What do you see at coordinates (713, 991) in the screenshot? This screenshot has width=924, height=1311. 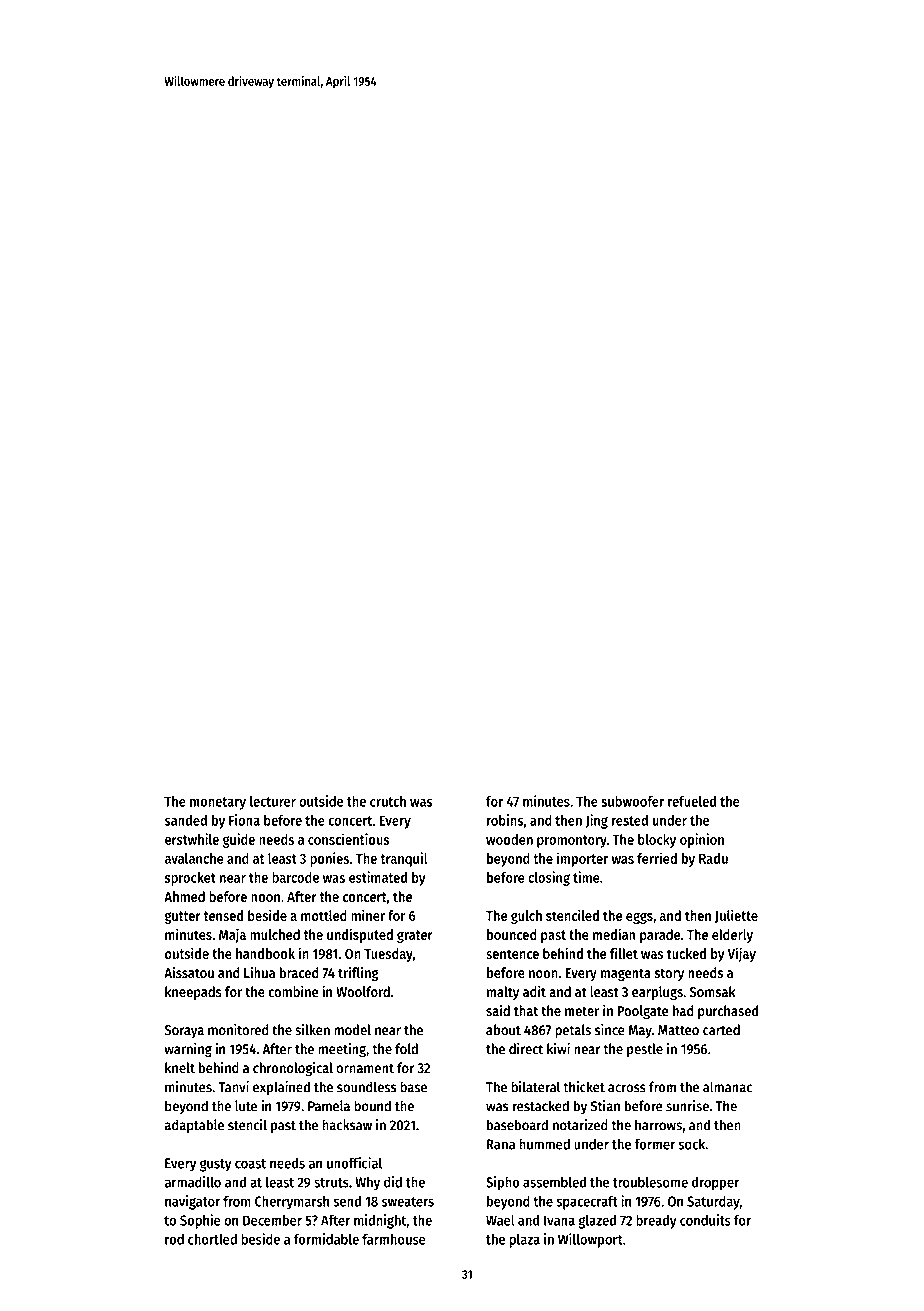 I see `Somsak` at bounding box center [713, 991].
